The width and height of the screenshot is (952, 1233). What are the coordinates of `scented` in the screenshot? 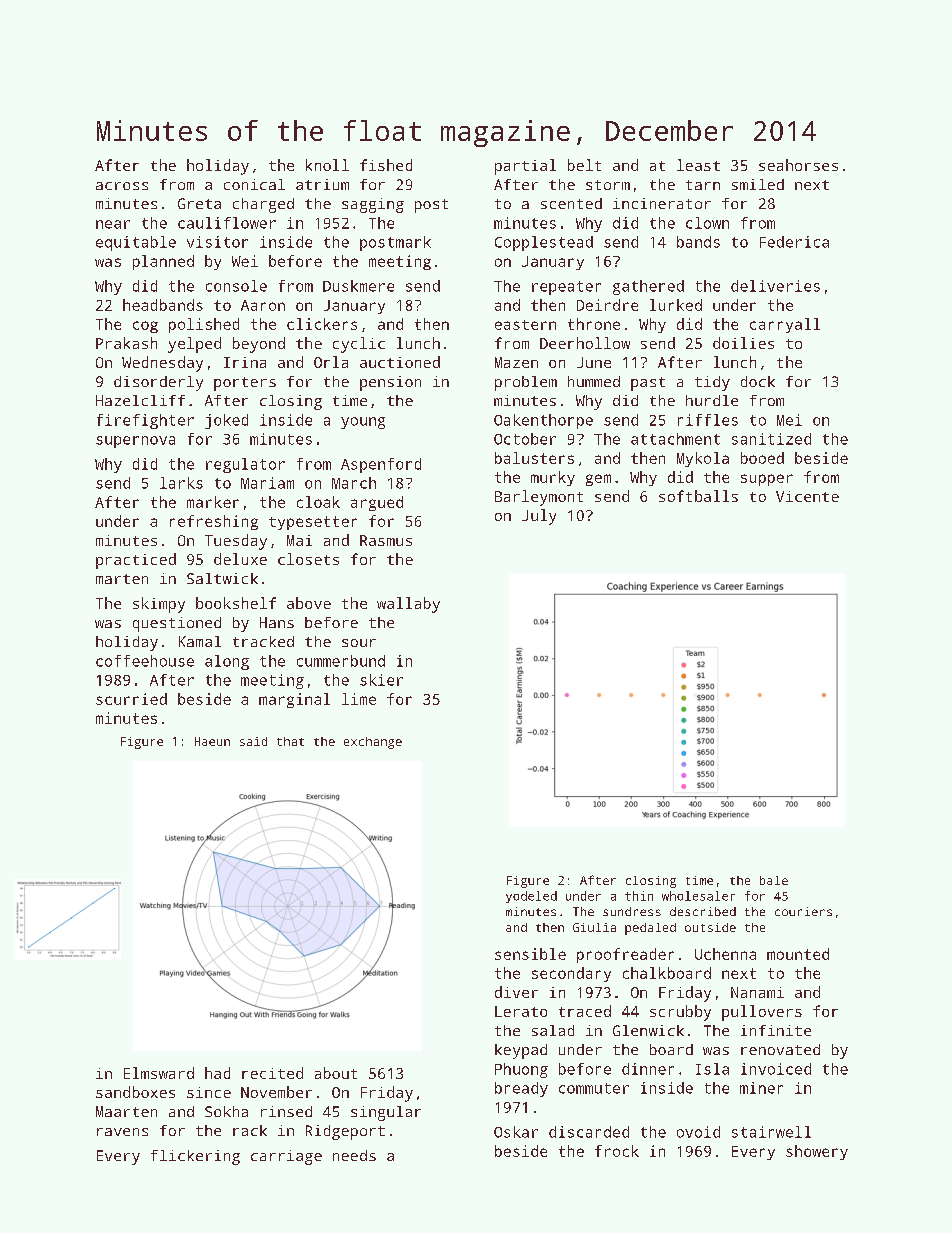 It's located at (571, 203).
